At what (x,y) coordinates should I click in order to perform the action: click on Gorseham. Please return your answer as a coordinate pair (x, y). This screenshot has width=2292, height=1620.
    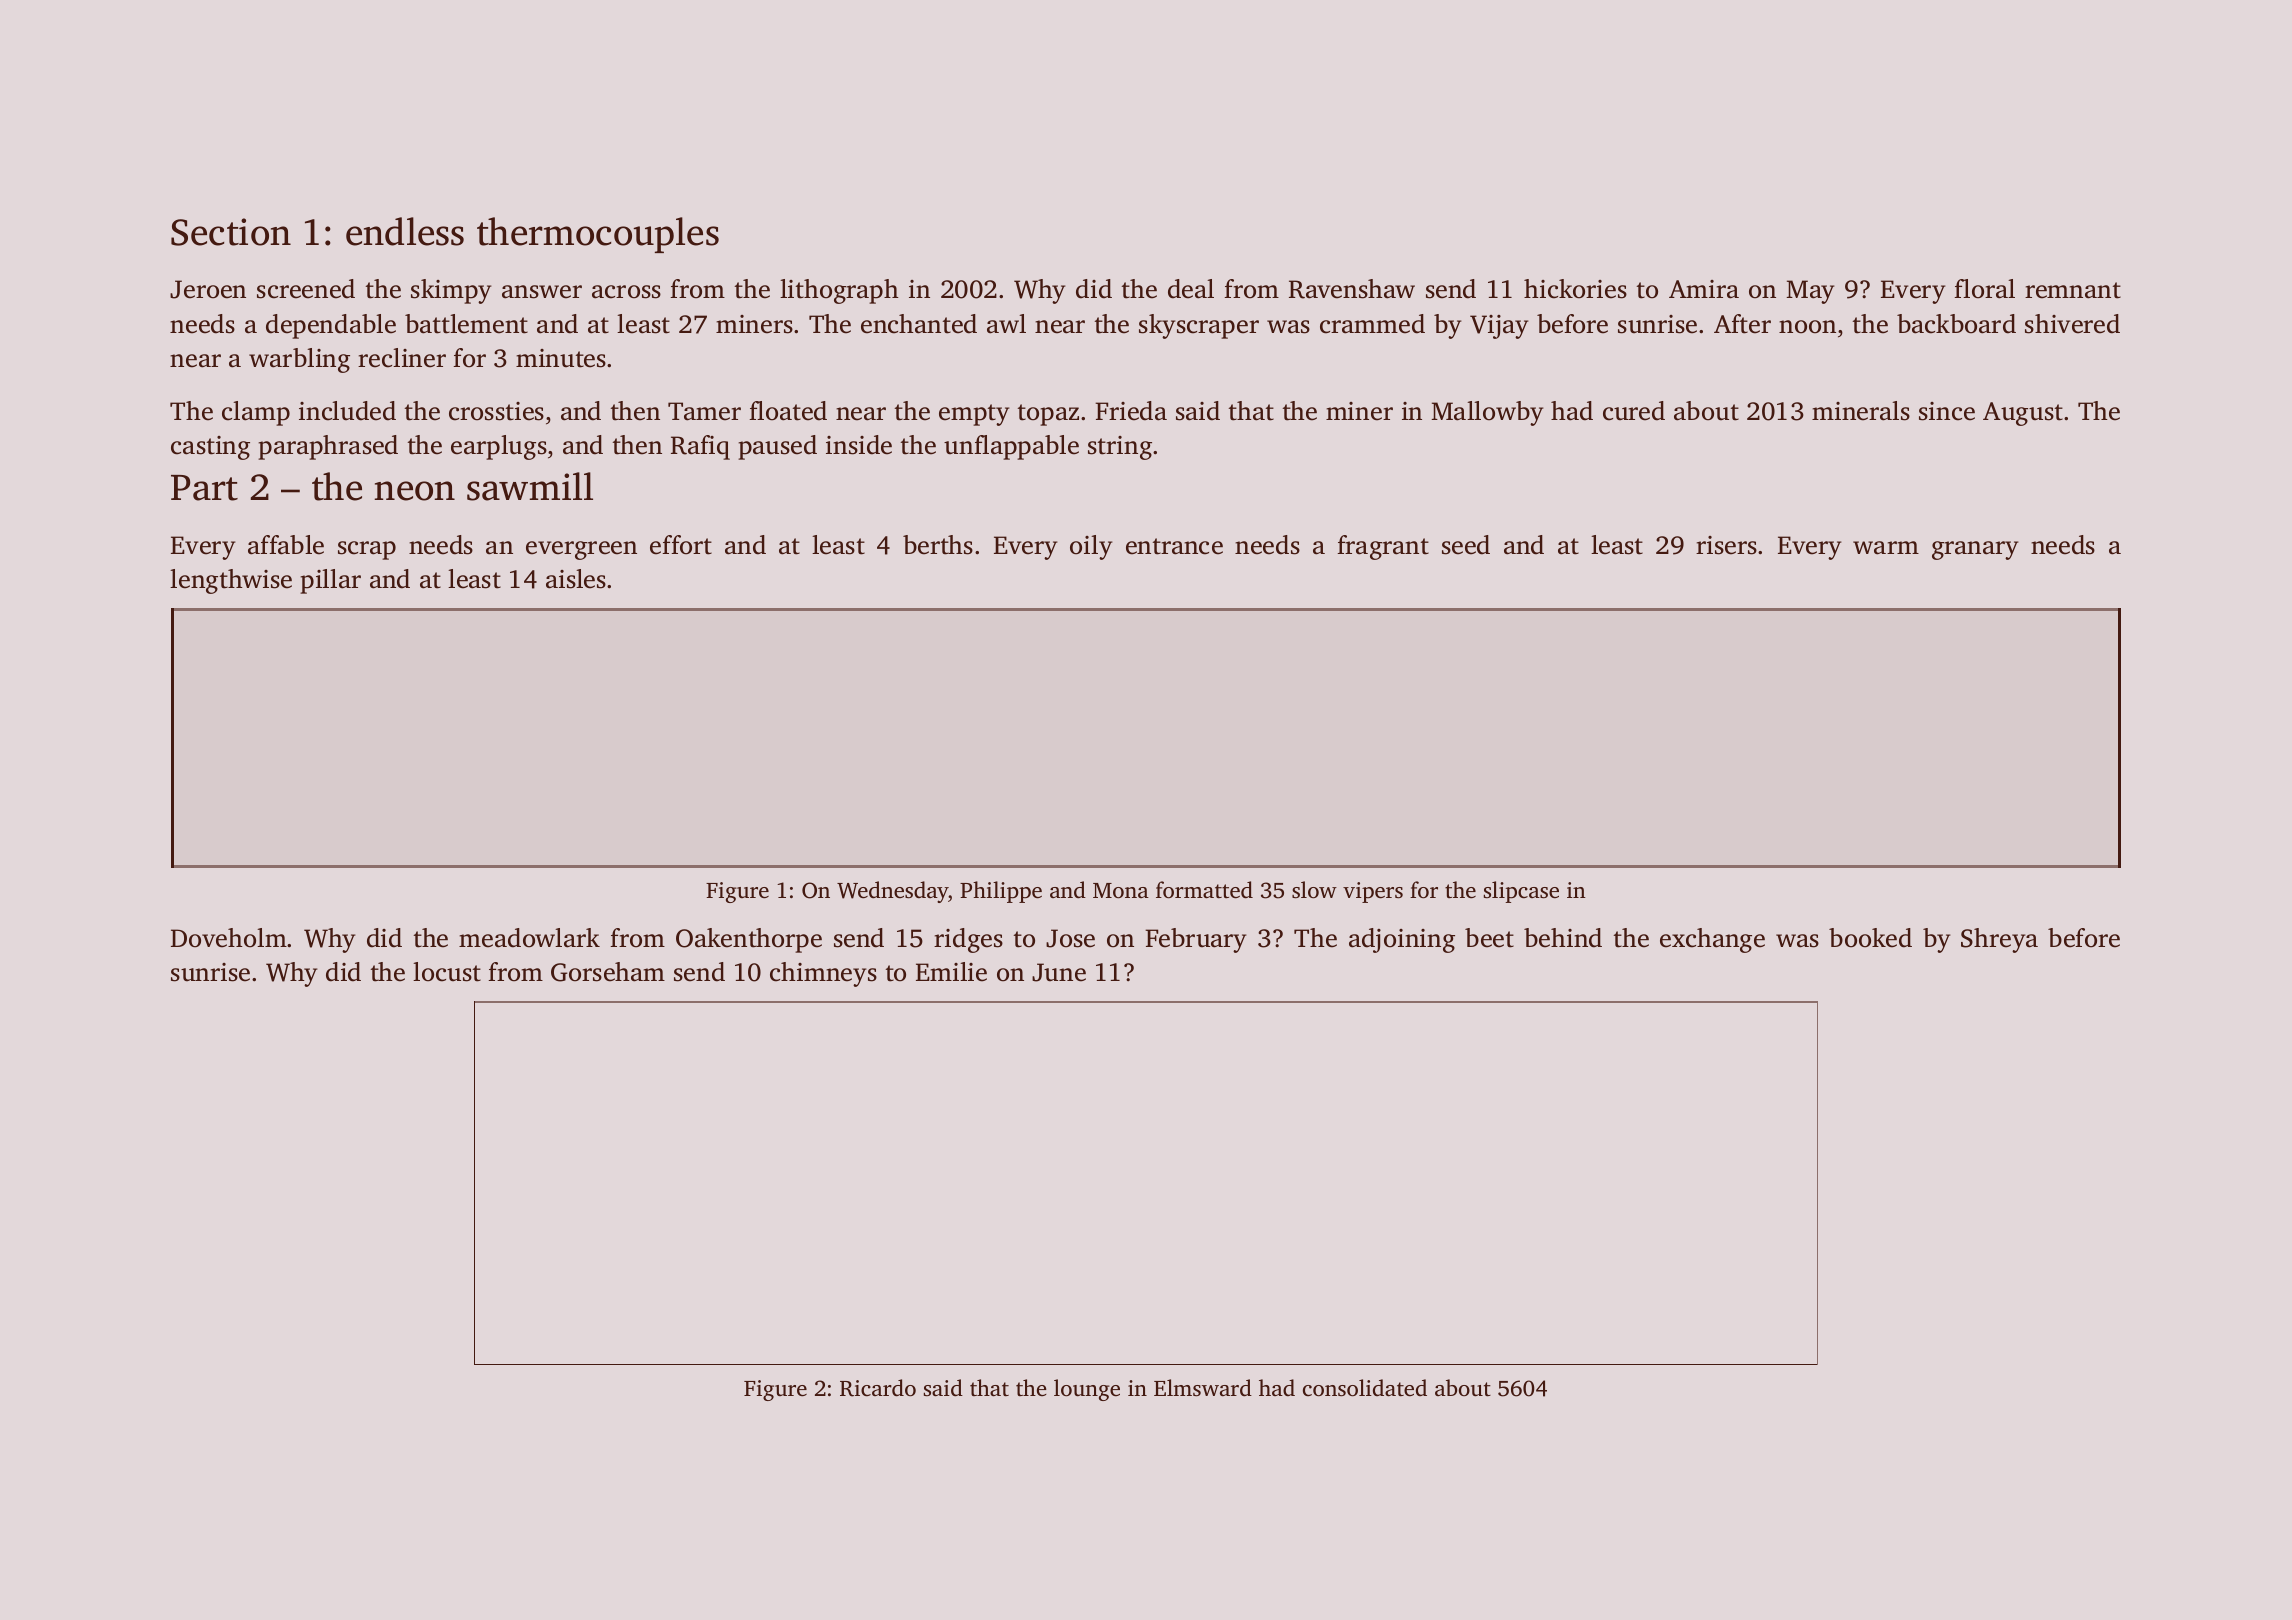
    Looking at the image, I should click on (608, 972).
